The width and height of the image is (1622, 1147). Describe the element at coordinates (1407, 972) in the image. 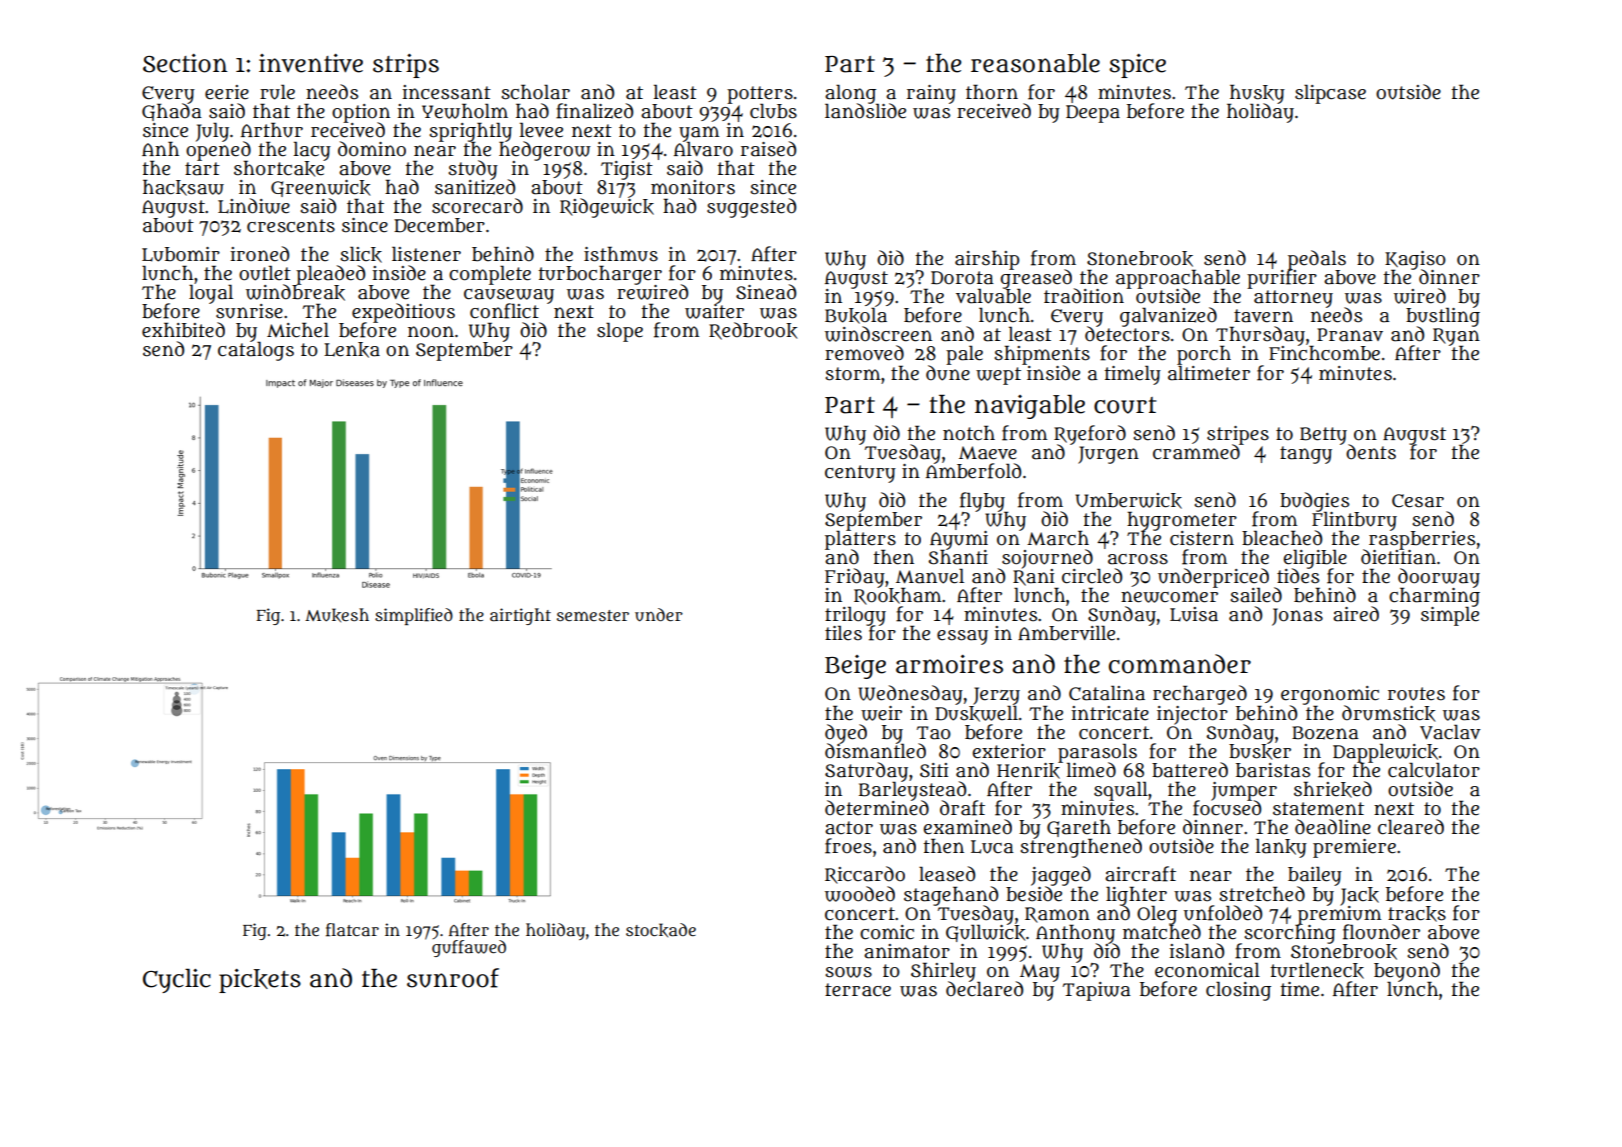

I see `beyond` at that location.
